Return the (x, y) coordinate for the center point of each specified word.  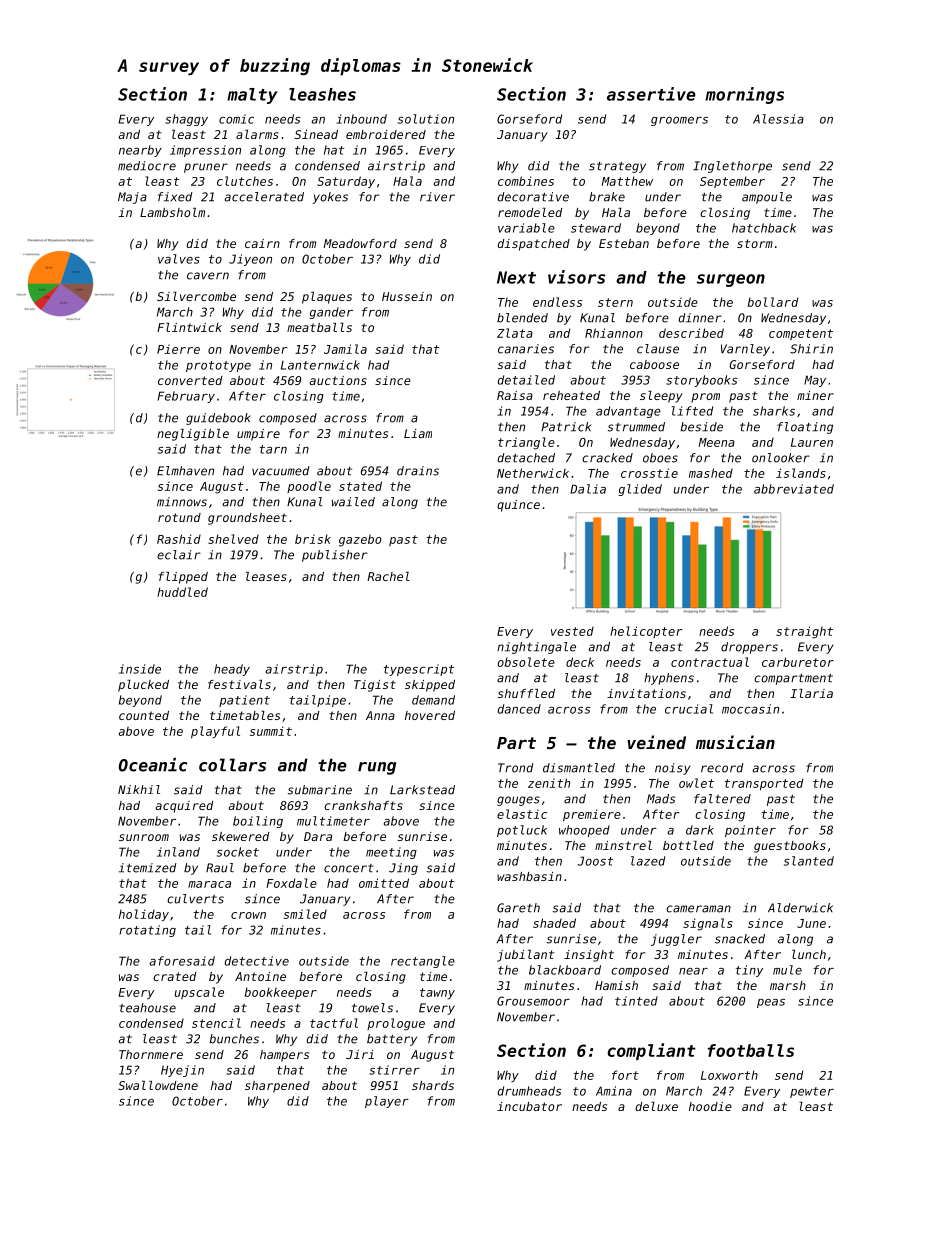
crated (174, 976)
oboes (660, 458)
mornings (744, 95)
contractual (710, 662)
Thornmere (151, 1054)
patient (244, 701)
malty (252, 96)
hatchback (764, 228)
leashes (322, 94)
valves (179, 259)
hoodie (710, 1106)
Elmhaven (185, 471)
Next (516, 277)
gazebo (360, 540)
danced (519, 709)
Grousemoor (533, 1001)
